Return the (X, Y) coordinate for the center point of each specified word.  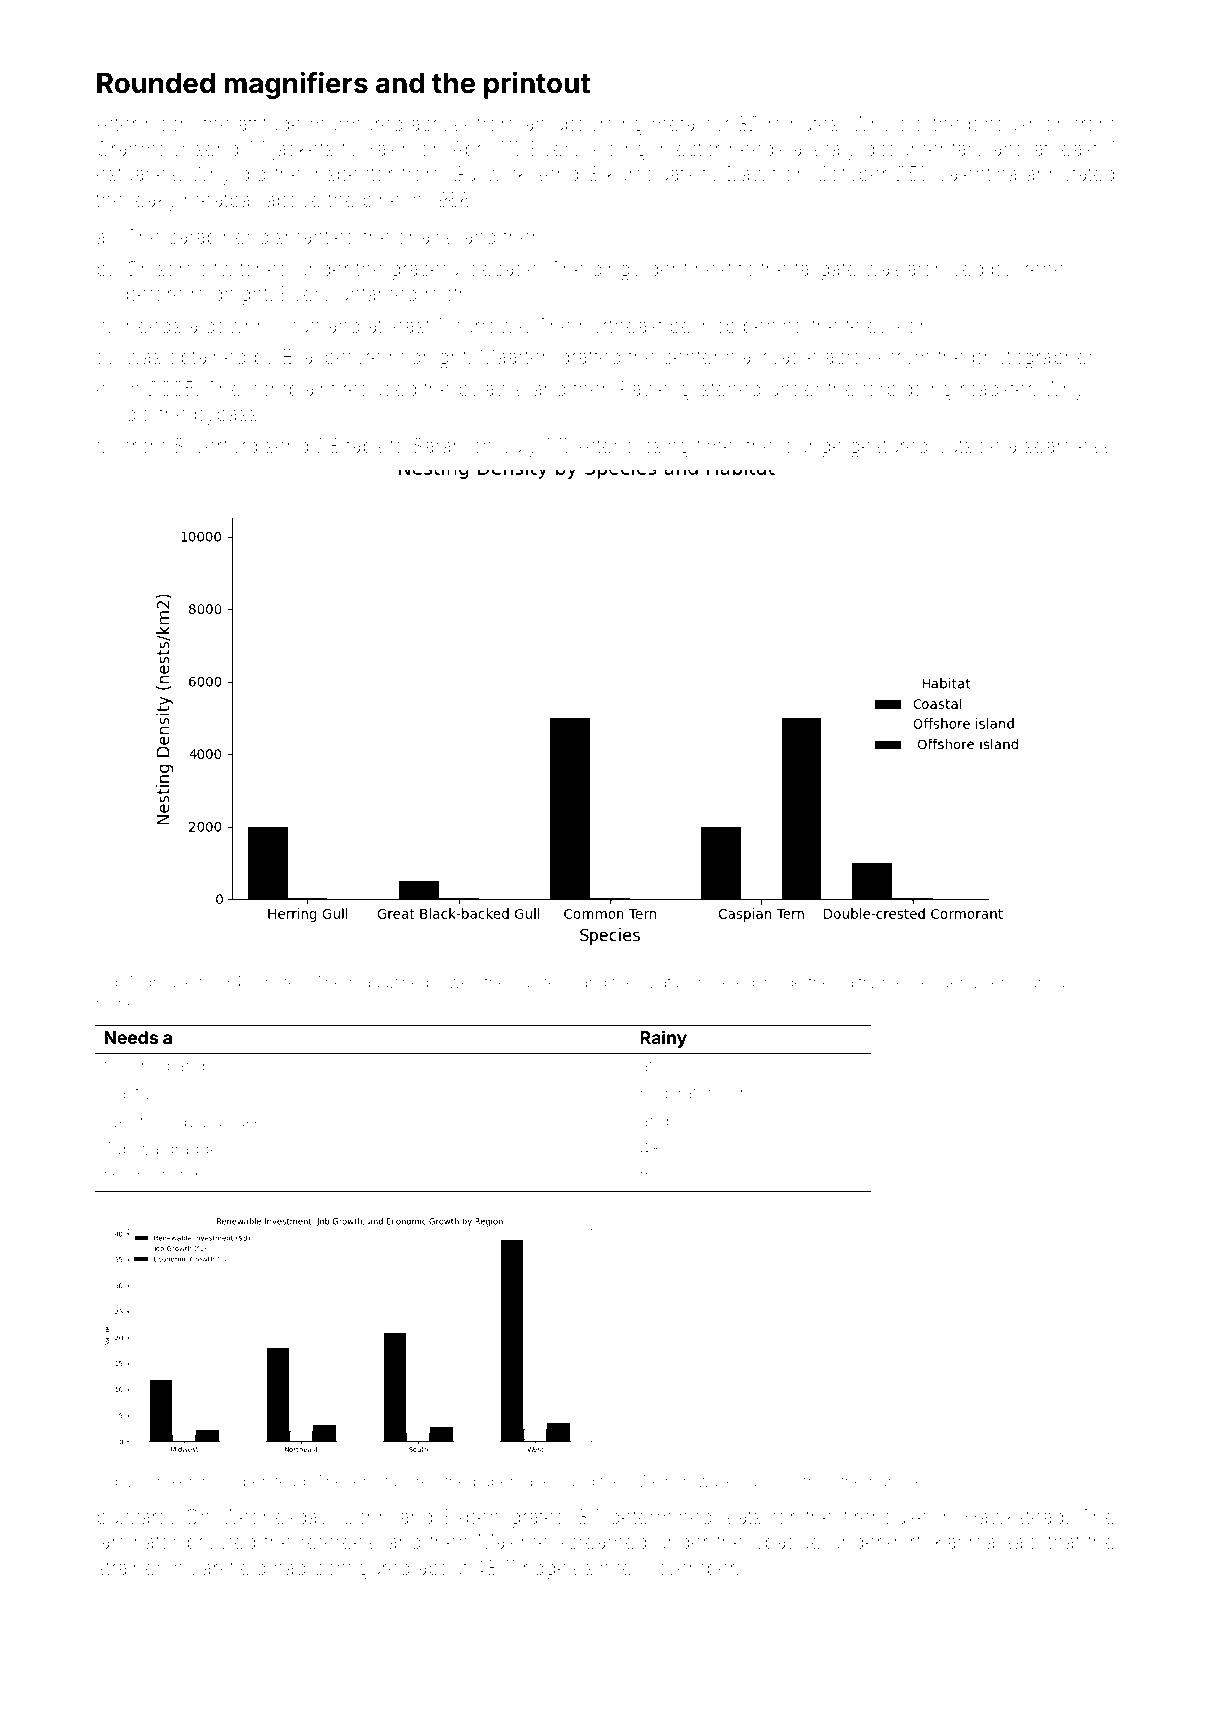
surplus (1047, 983)
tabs (364, 445)
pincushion (1018, 125)
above (294, 199)
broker (170, 1481)
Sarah (438, 445)
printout (537, 85)
